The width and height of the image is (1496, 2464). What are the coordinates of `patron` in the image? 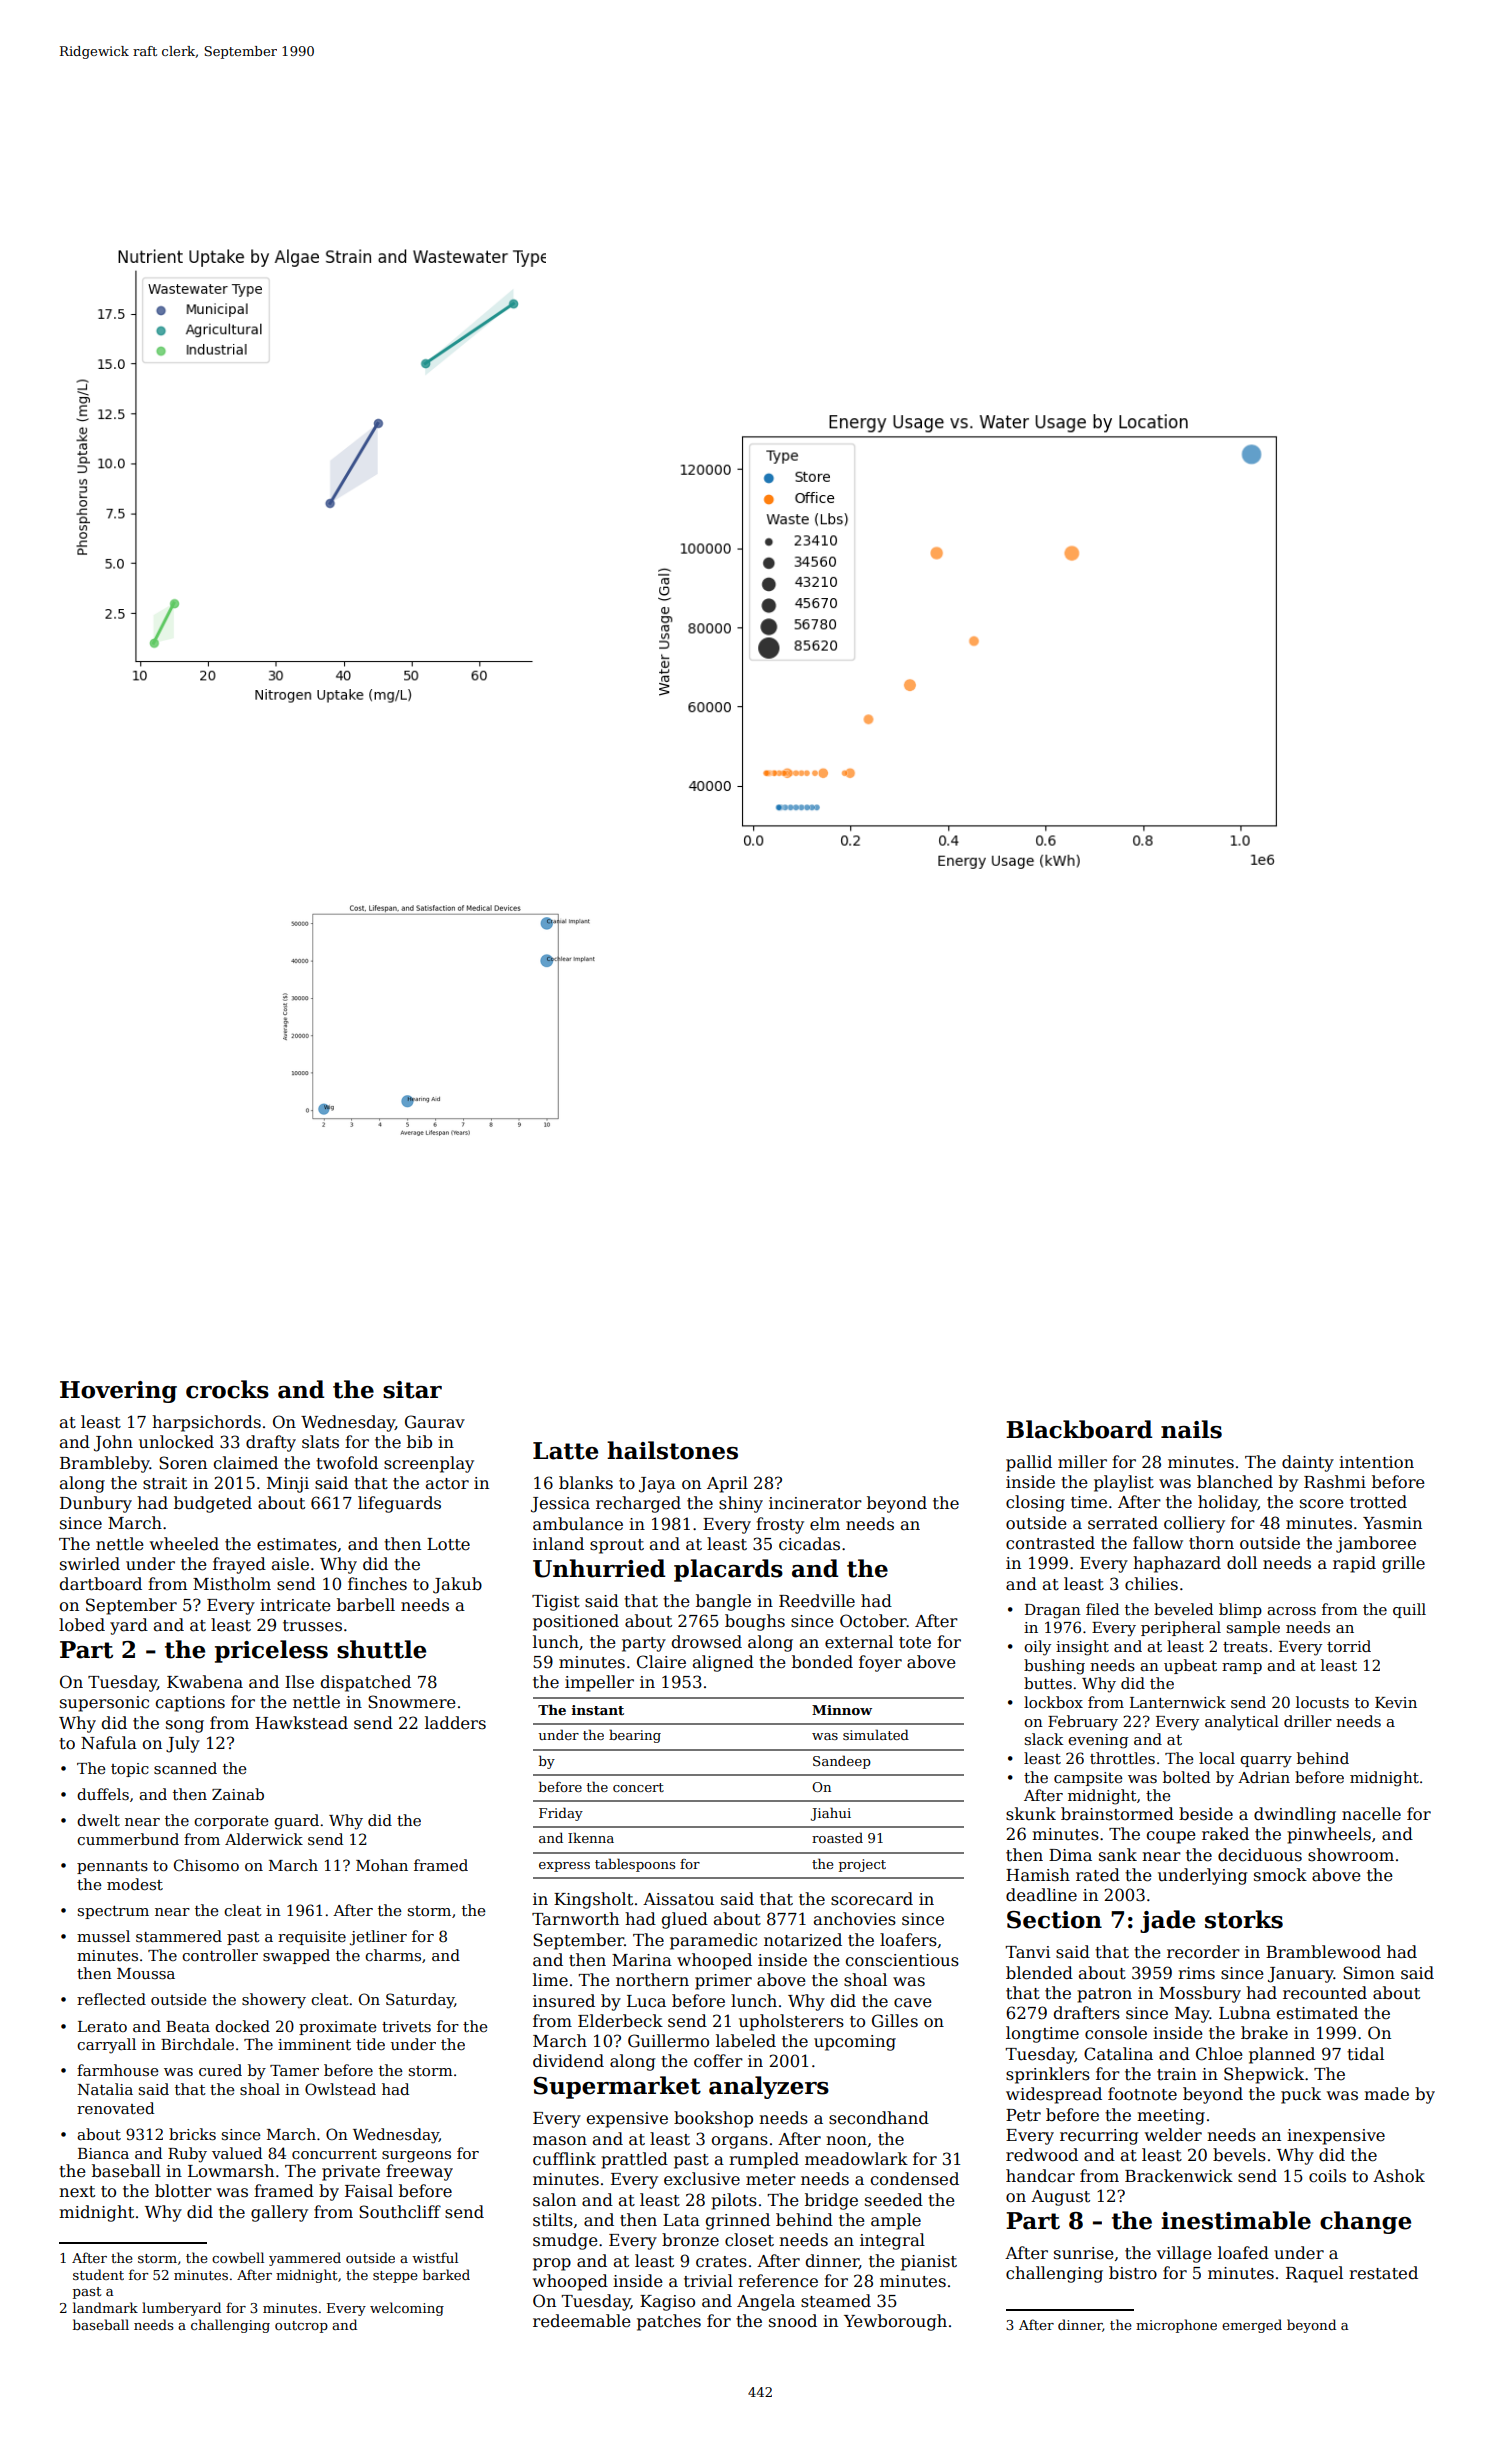 It's located at (1104, 1995).
